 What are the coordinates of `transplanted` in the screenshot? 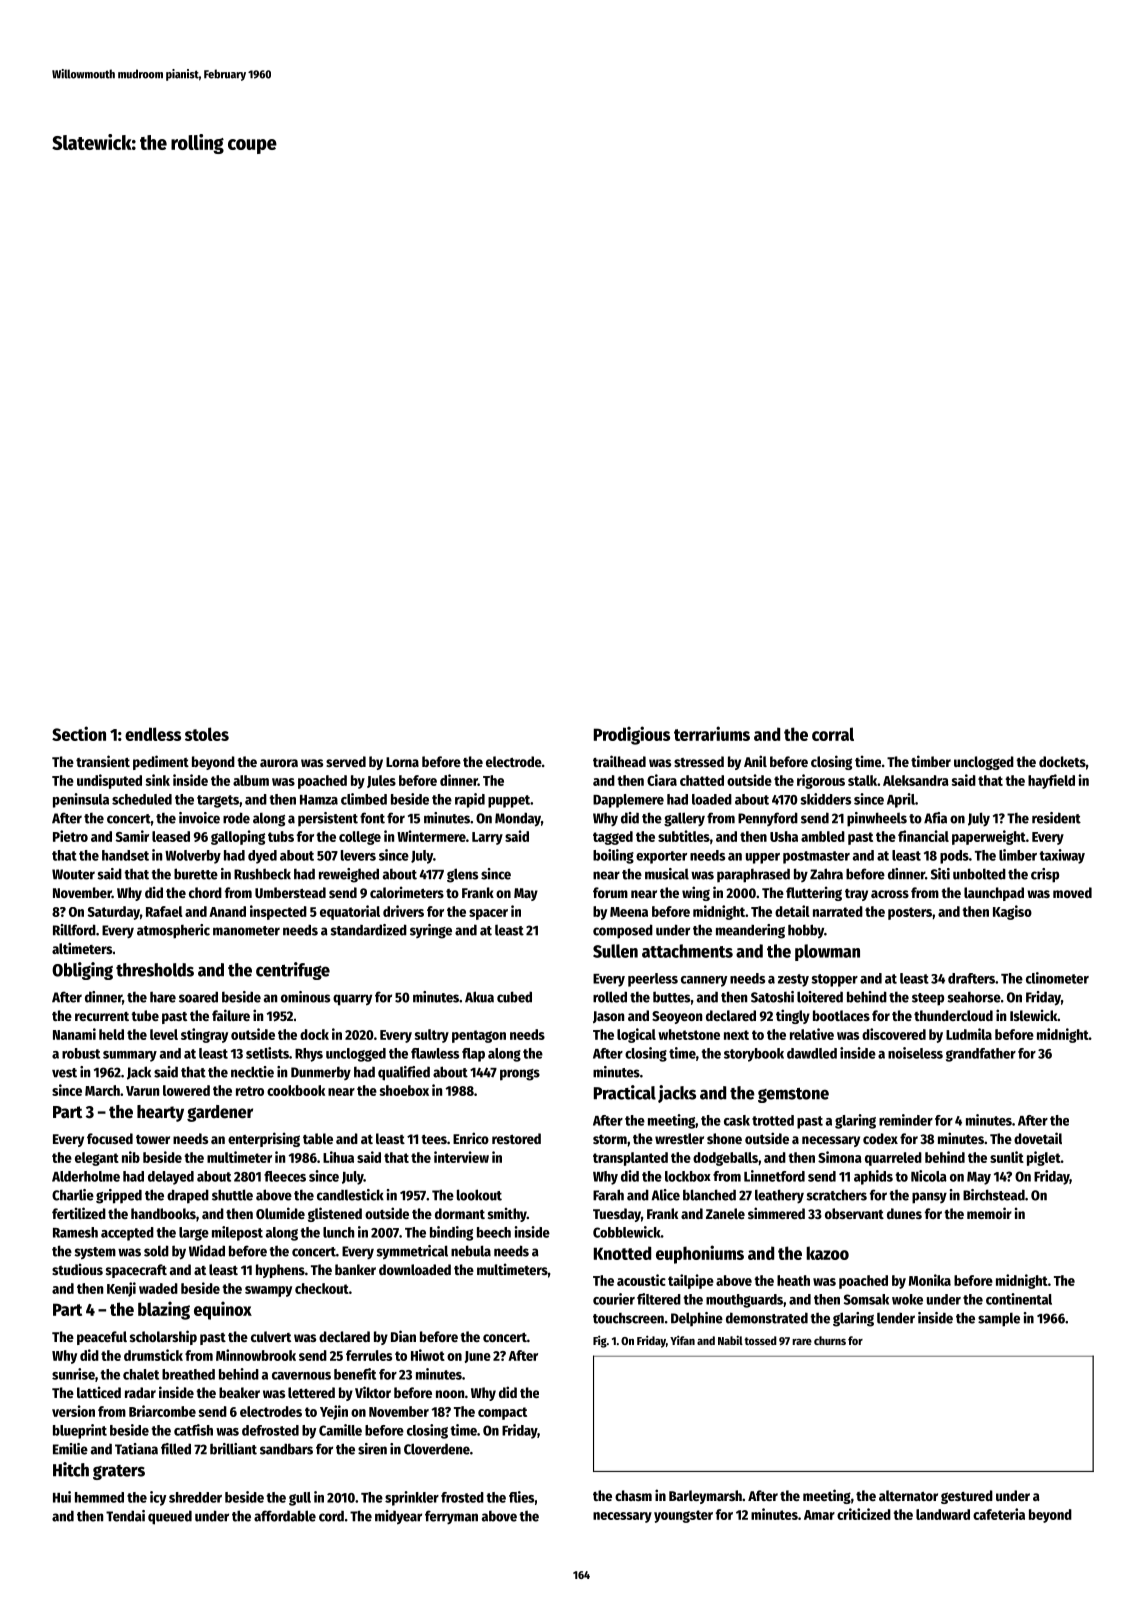 It's located at (630, 1159).
